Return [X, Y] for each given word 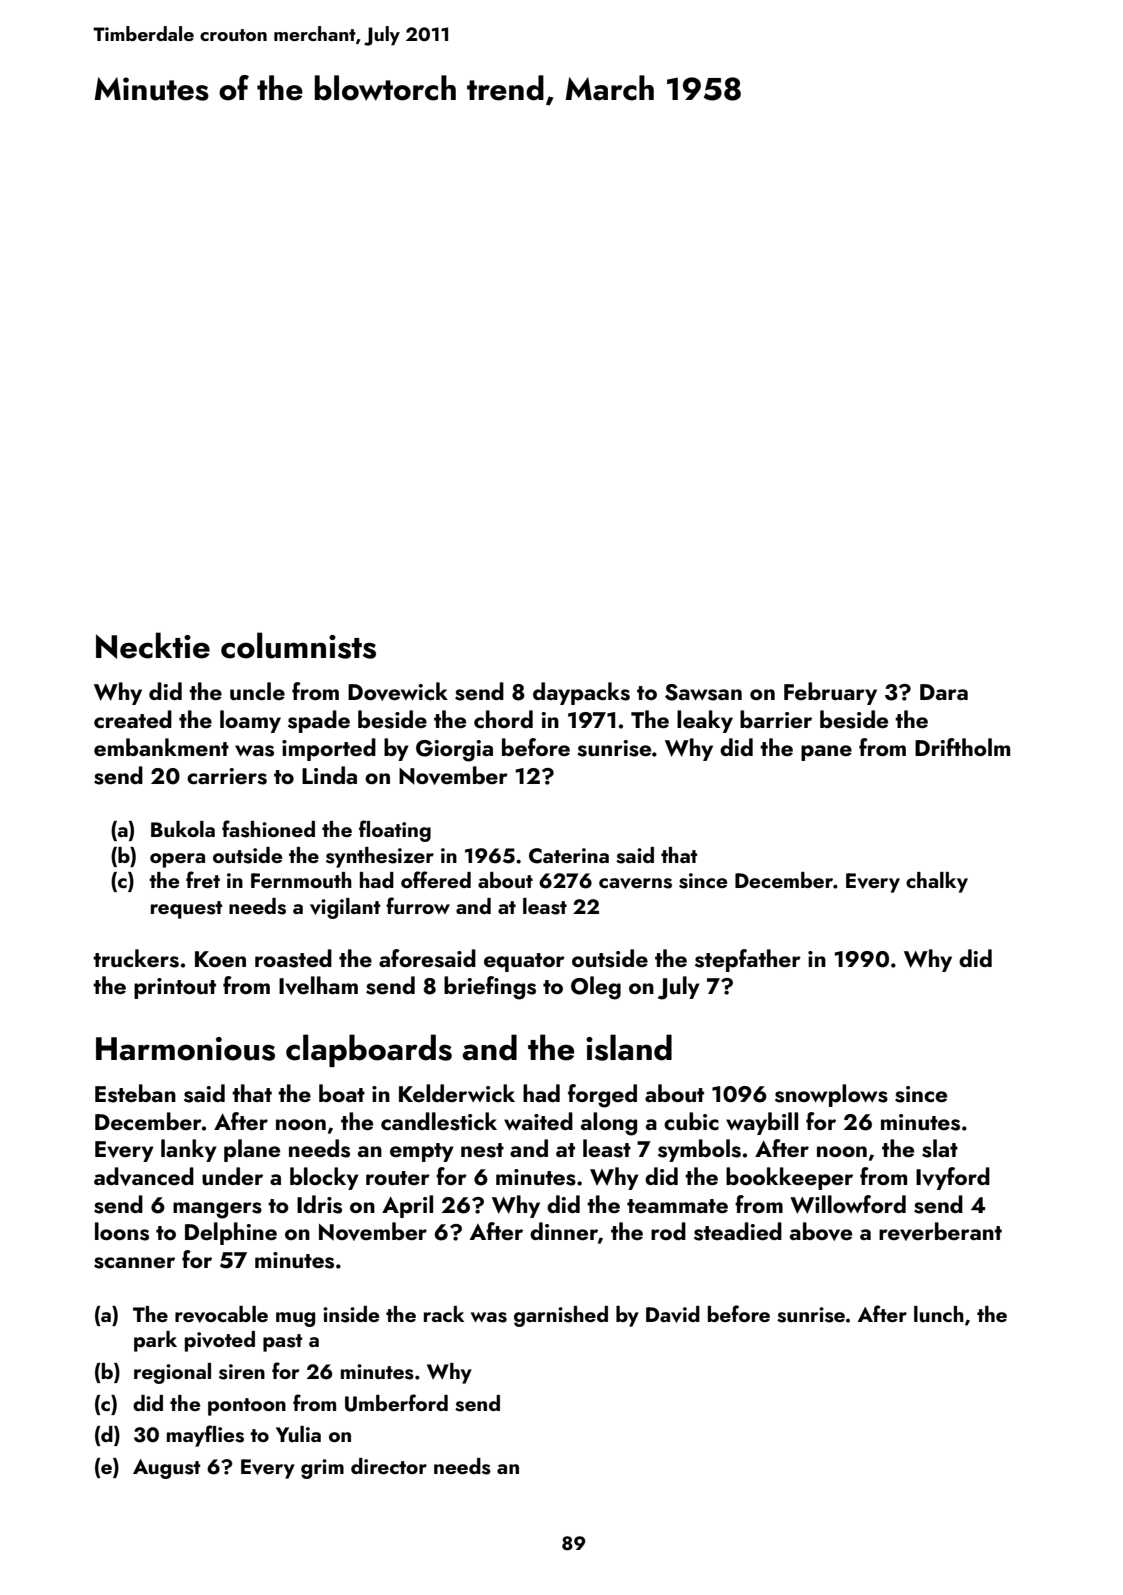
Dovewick [398, 691]
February [830, 693]
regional [172, 1373]
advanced [144, 1176]
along [609, 1124]
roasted [293, 958]
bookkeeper [789, 1178]
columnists [298, 645]
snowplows [831, 1095]
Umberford [396, 1403]
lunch [939, 1314]
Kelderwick [457, 1093]
